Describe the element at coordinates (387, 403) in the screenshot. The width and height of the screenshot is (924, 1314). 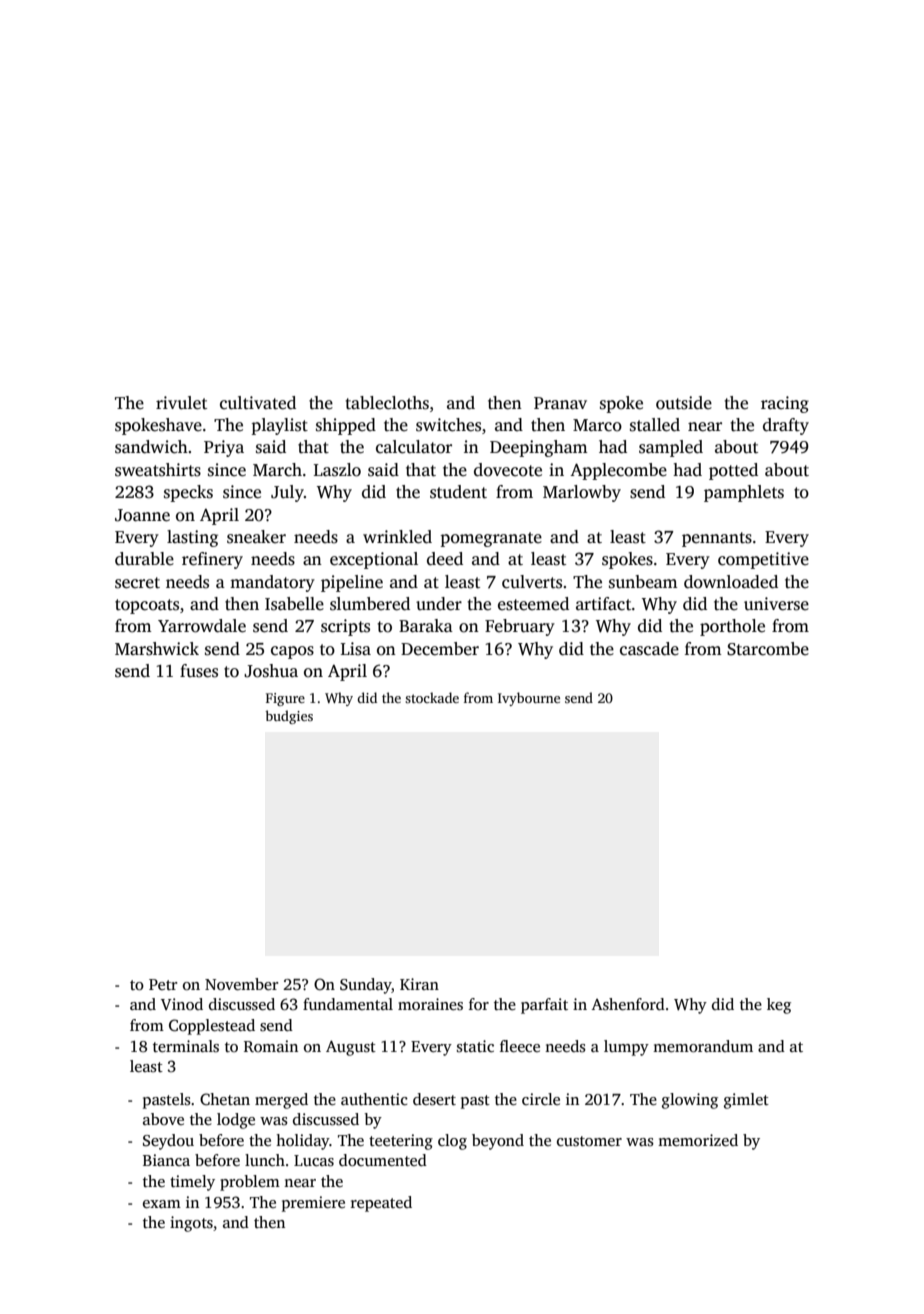
I see `tablecloths` at that location.
